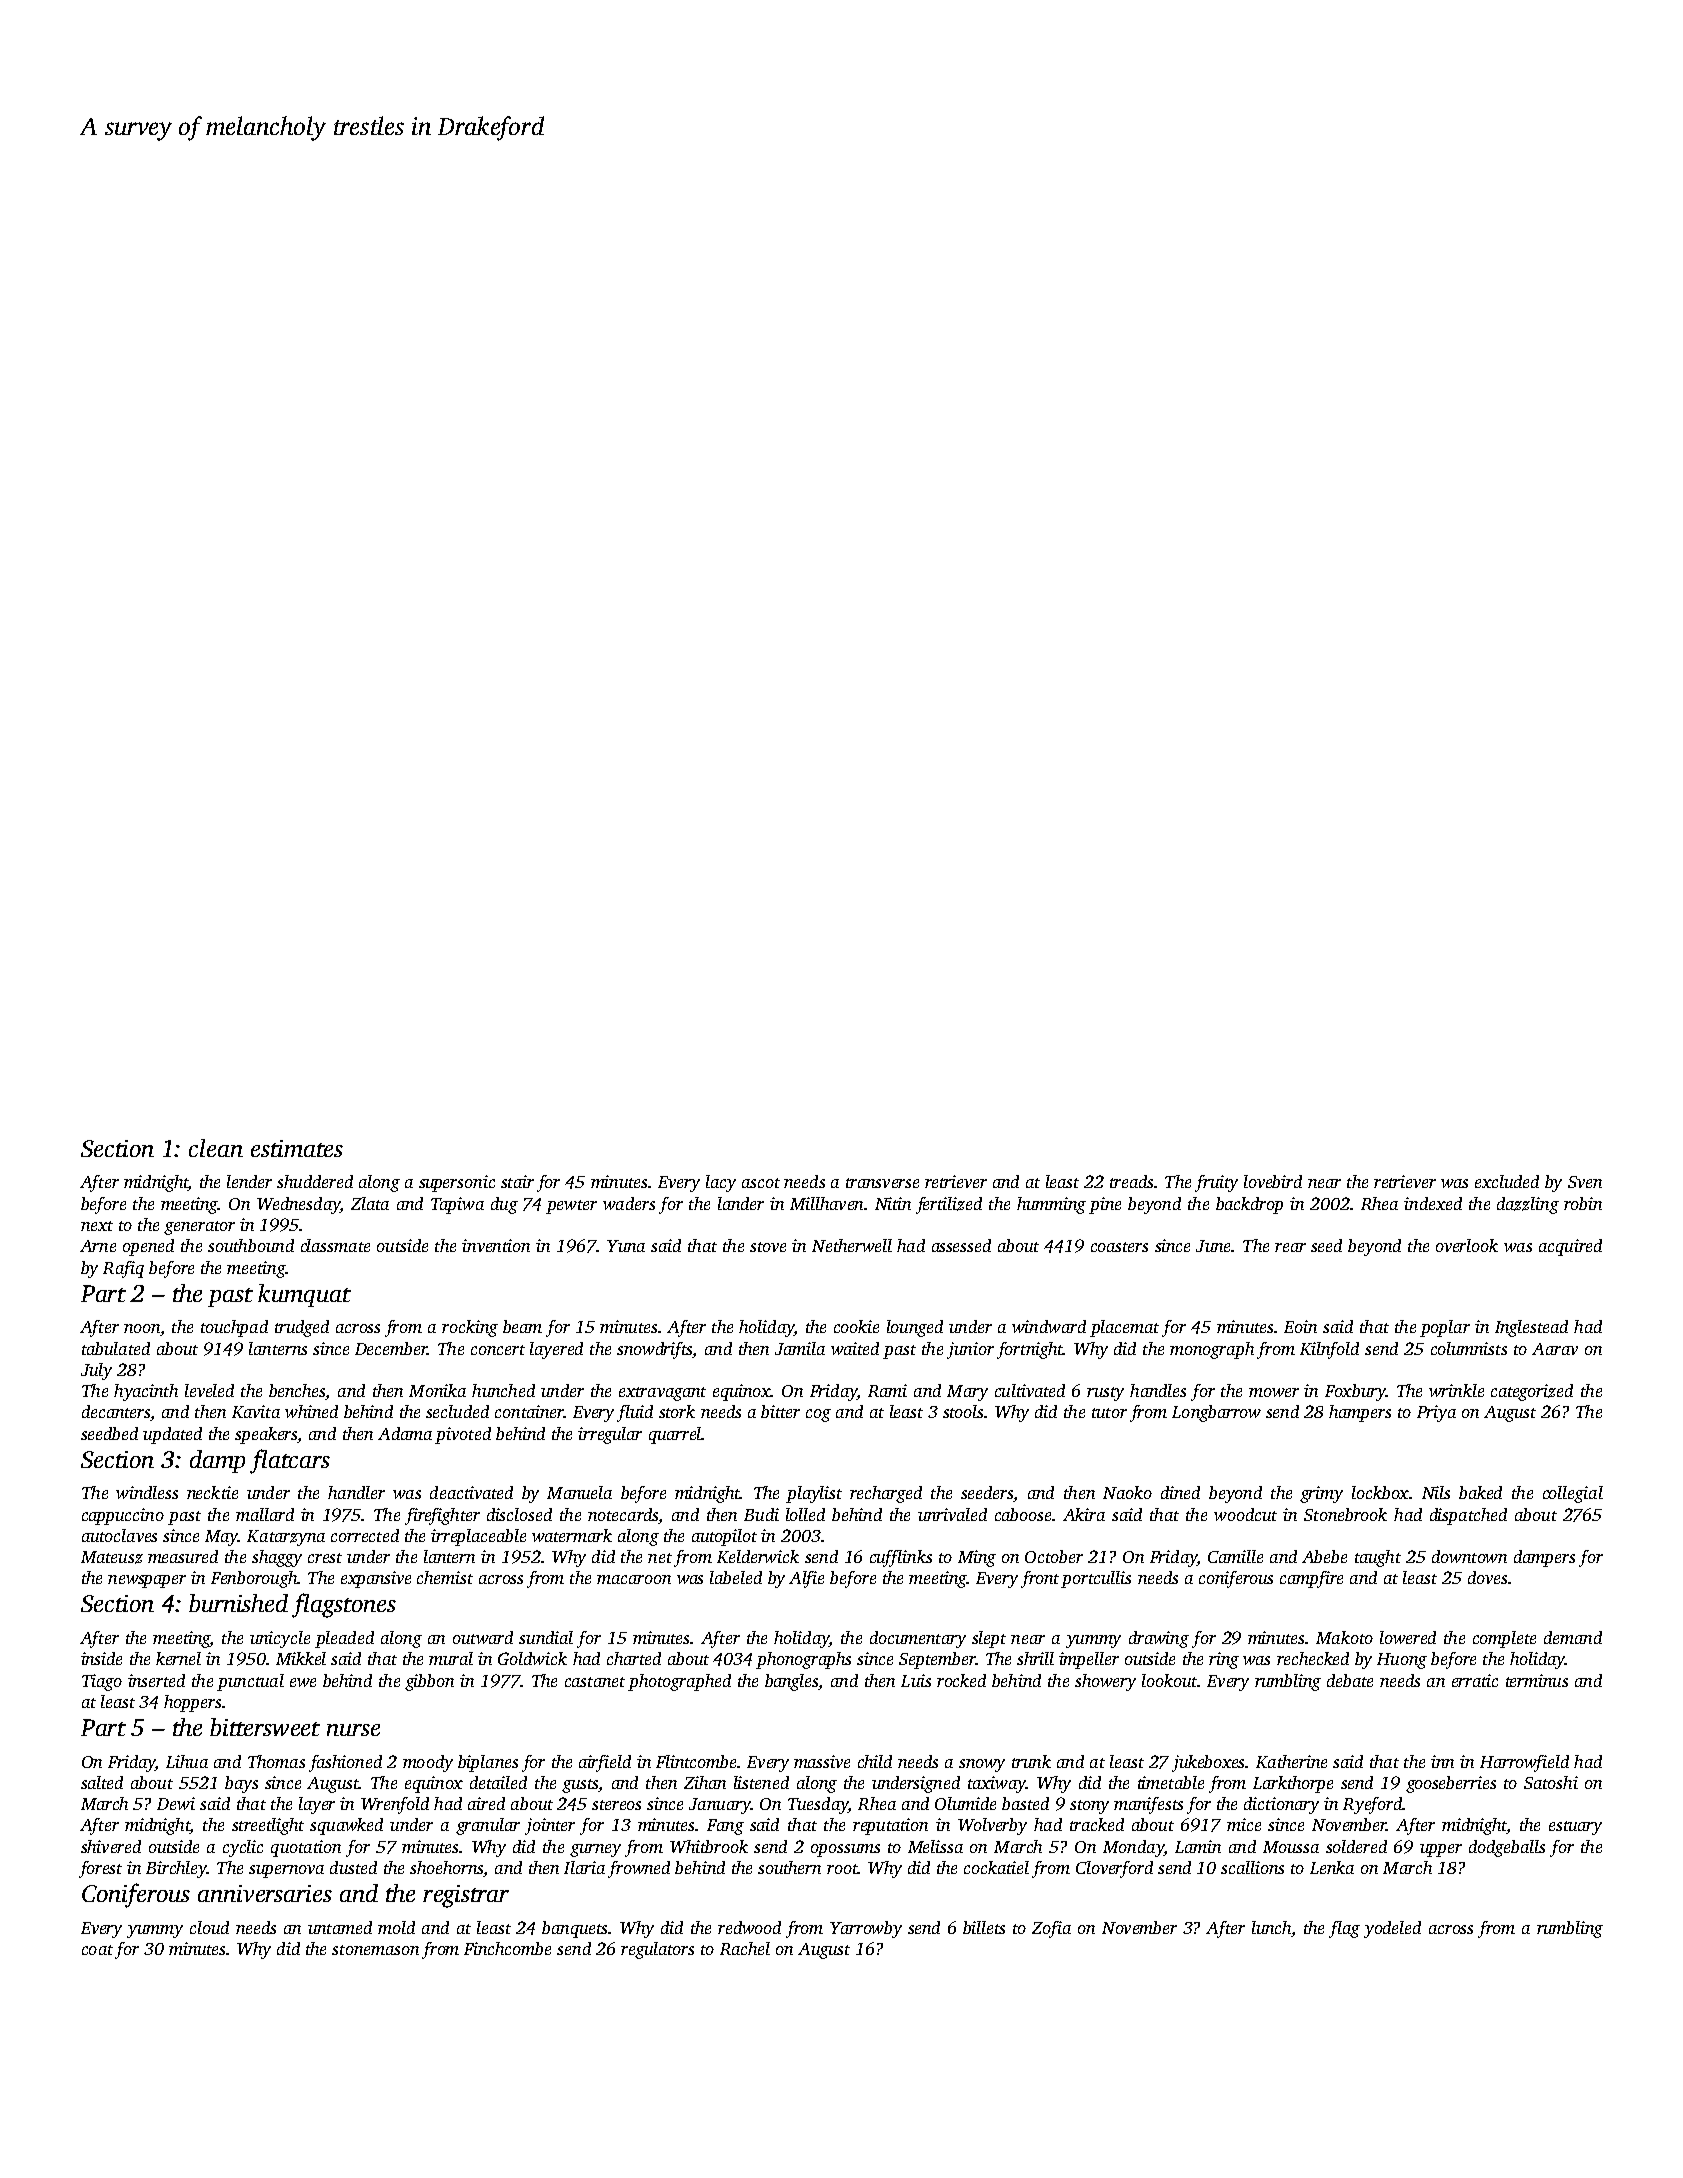 The height and width of the image is (2178, 1683). What do you see at coordinates (1235, 1556) in the image?
I see `Camille` at bounding box center [1235, 1556].
